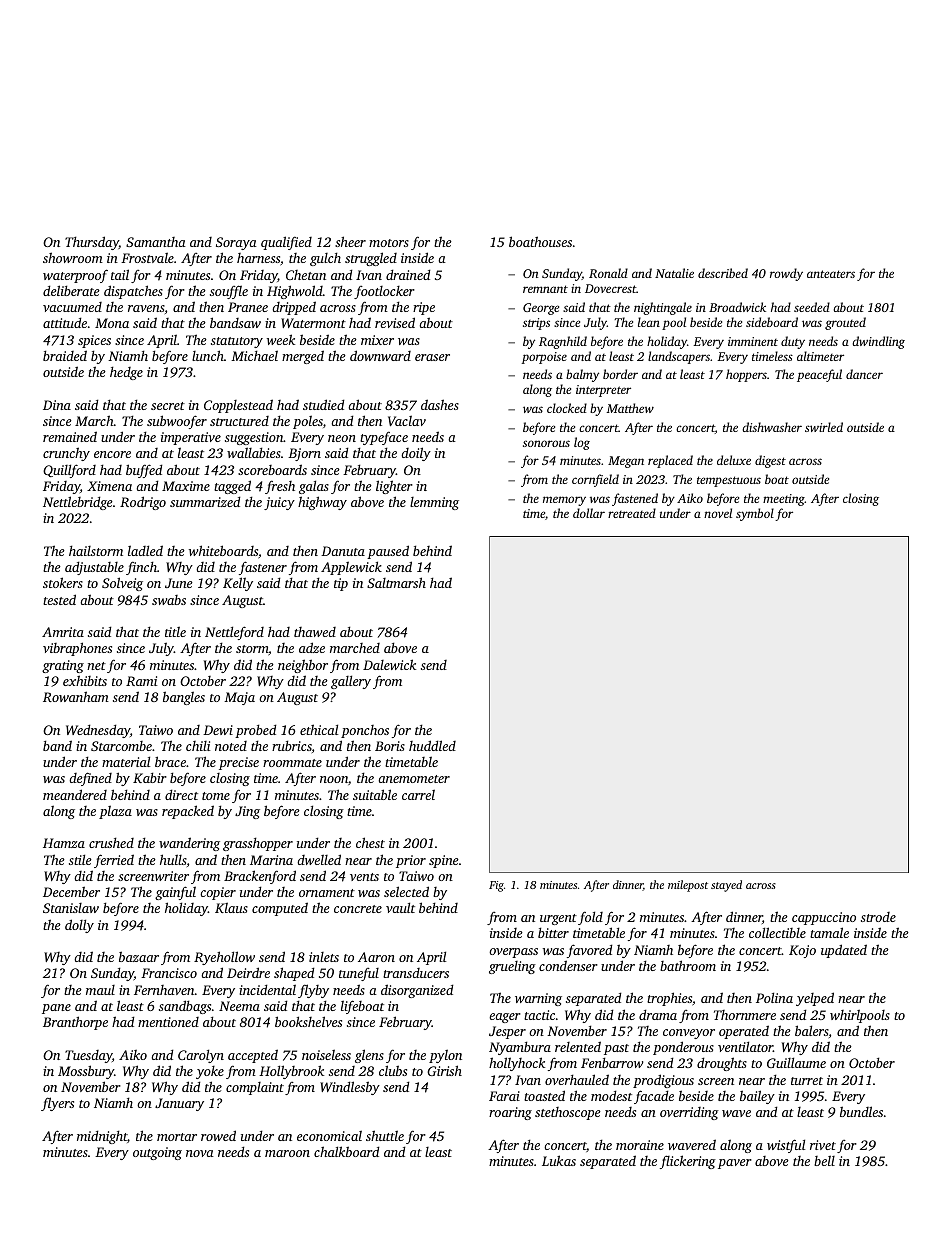 The height and width of the document is (1233, 952). What do you see at coordinates (77, 649) in the document?
I see `vibraphones` at bounding box center [77, 649].
